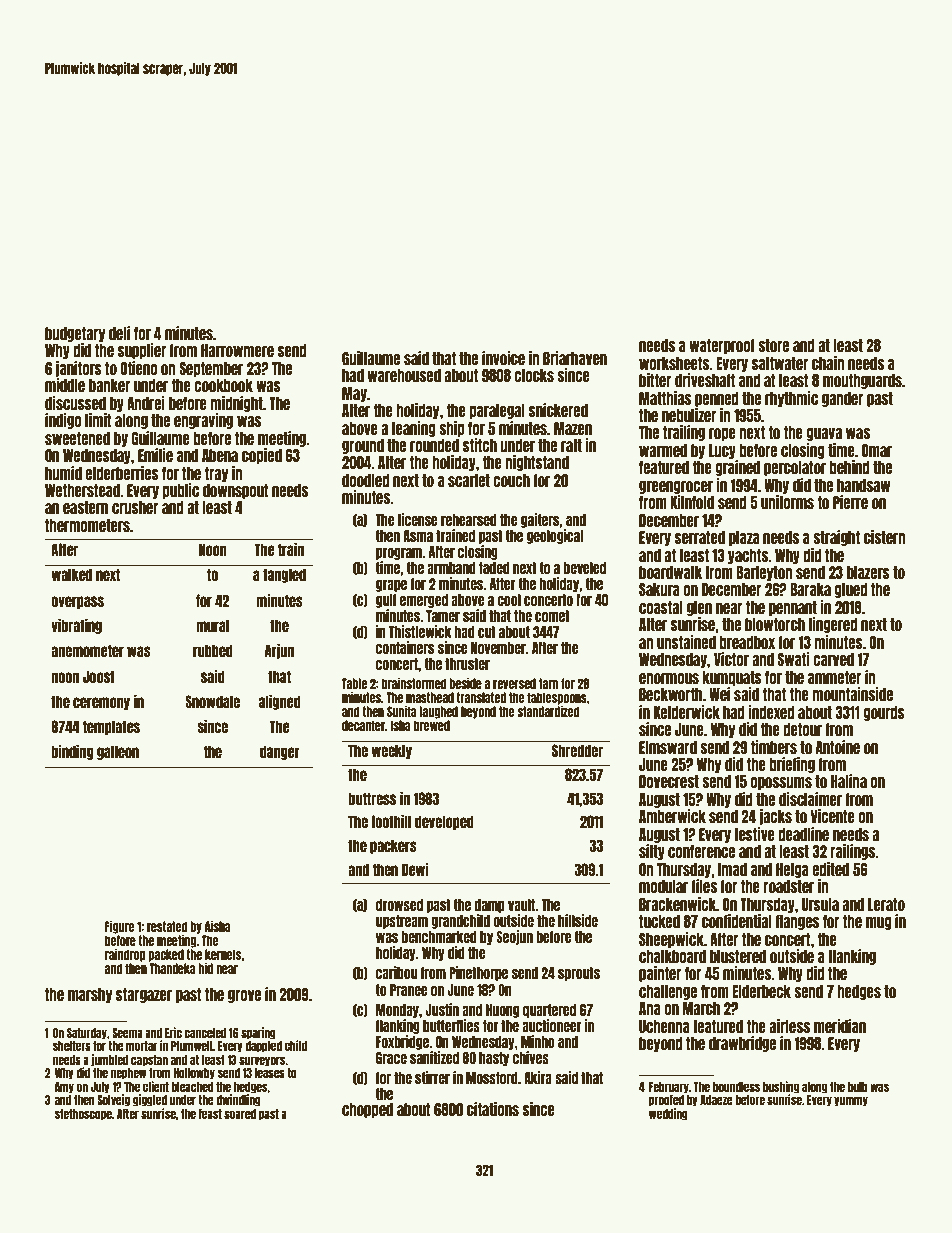 The width and height of the image is (952, 1233). I want to click on silty, so click(652, 852).
